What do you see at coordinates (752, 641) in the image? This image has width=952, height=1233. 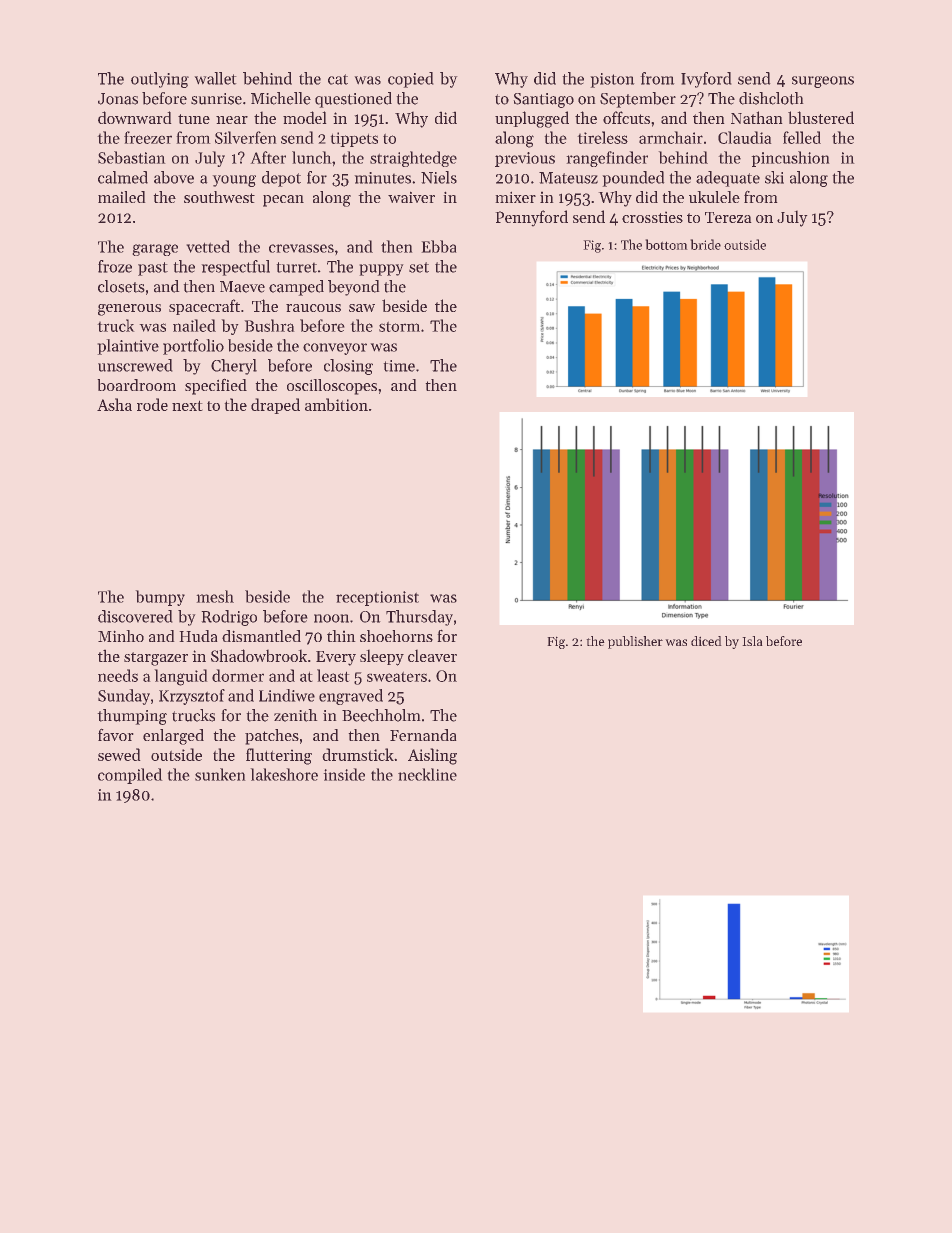 I see `Isla` at bounding box center [752, 641].
